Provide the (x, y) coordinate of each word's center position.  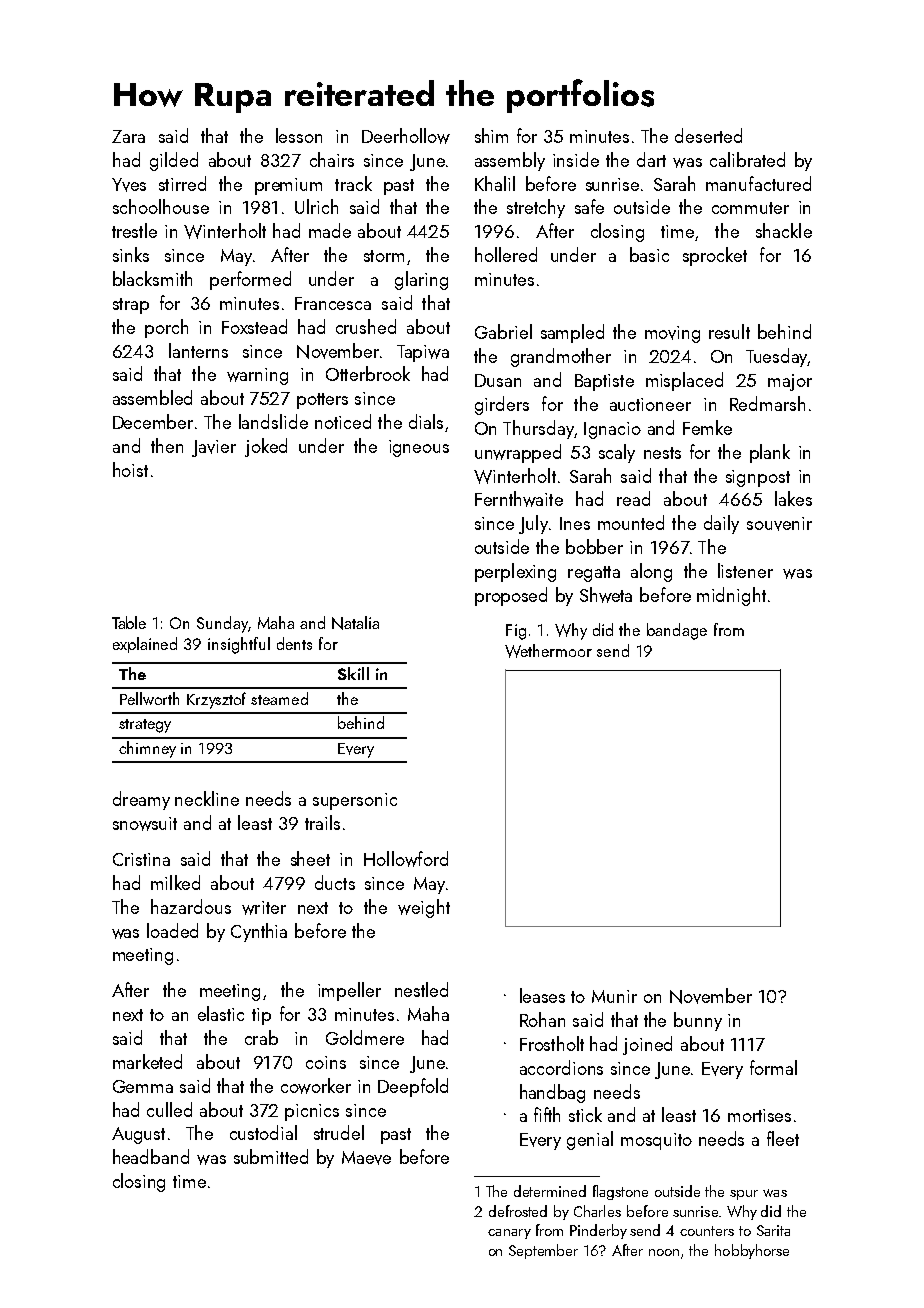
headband (151, 1156)
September (543, 1251)
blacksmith (152, 278)
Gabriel (503, 331)
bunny (698, 1021)
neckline (207, 798)
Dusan (498, 380)
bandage (677, 631)
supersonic (355, 801)
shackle (784, 230)
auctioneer (650, 404)
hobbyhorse (752, 1251)
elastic (221, 1013)
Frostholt (552, 1043)
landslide (273, 421)
